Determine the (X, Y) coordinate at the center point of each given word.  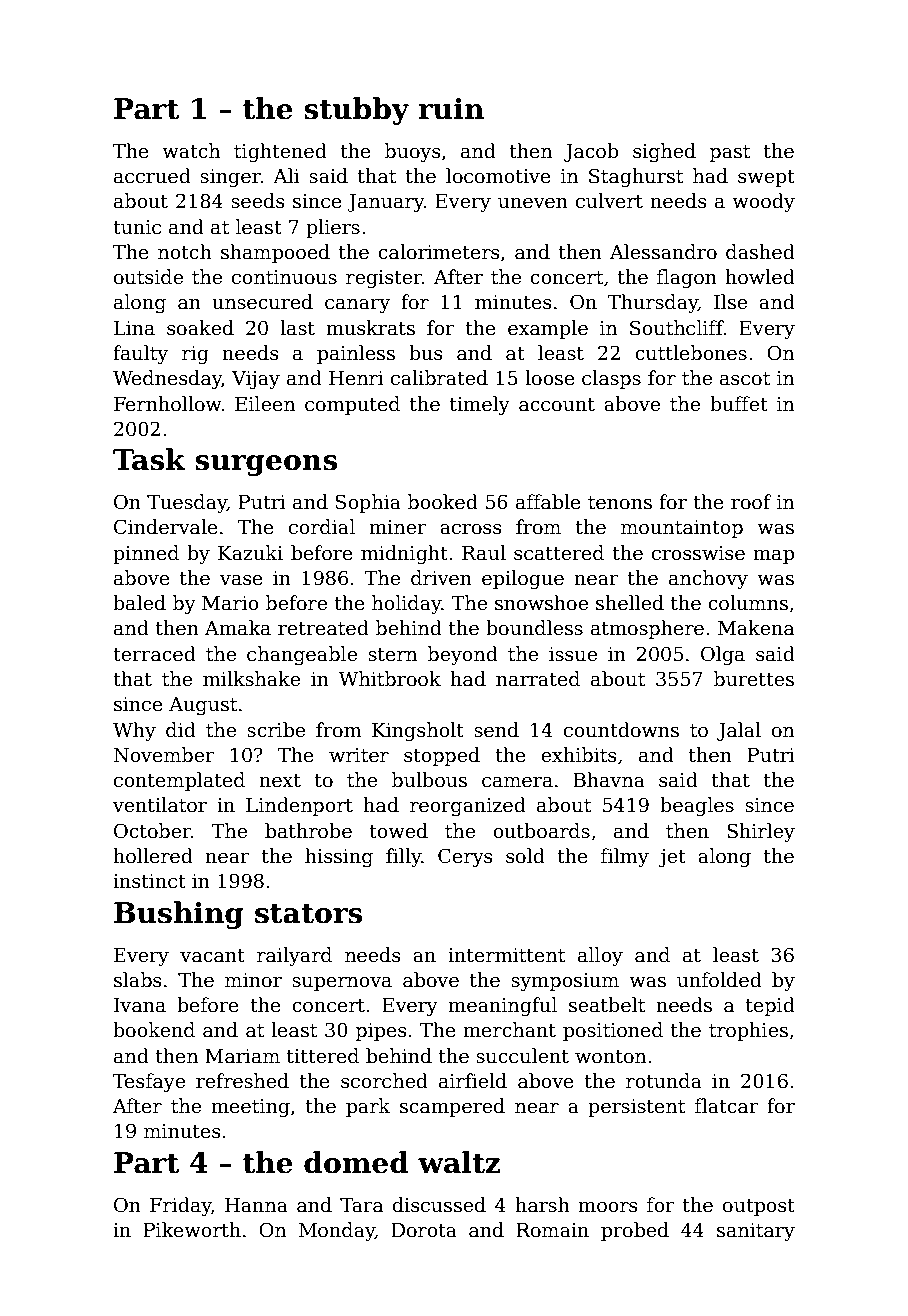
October (152, 831)
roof (751, 502)
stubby (356, 111)
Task (149, 459)
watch (191, 151)
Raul (484, 553)
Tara (362, 1205)
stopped (442, 756)
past (730, 153)
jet (672, 858)
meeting (250, 1108)
